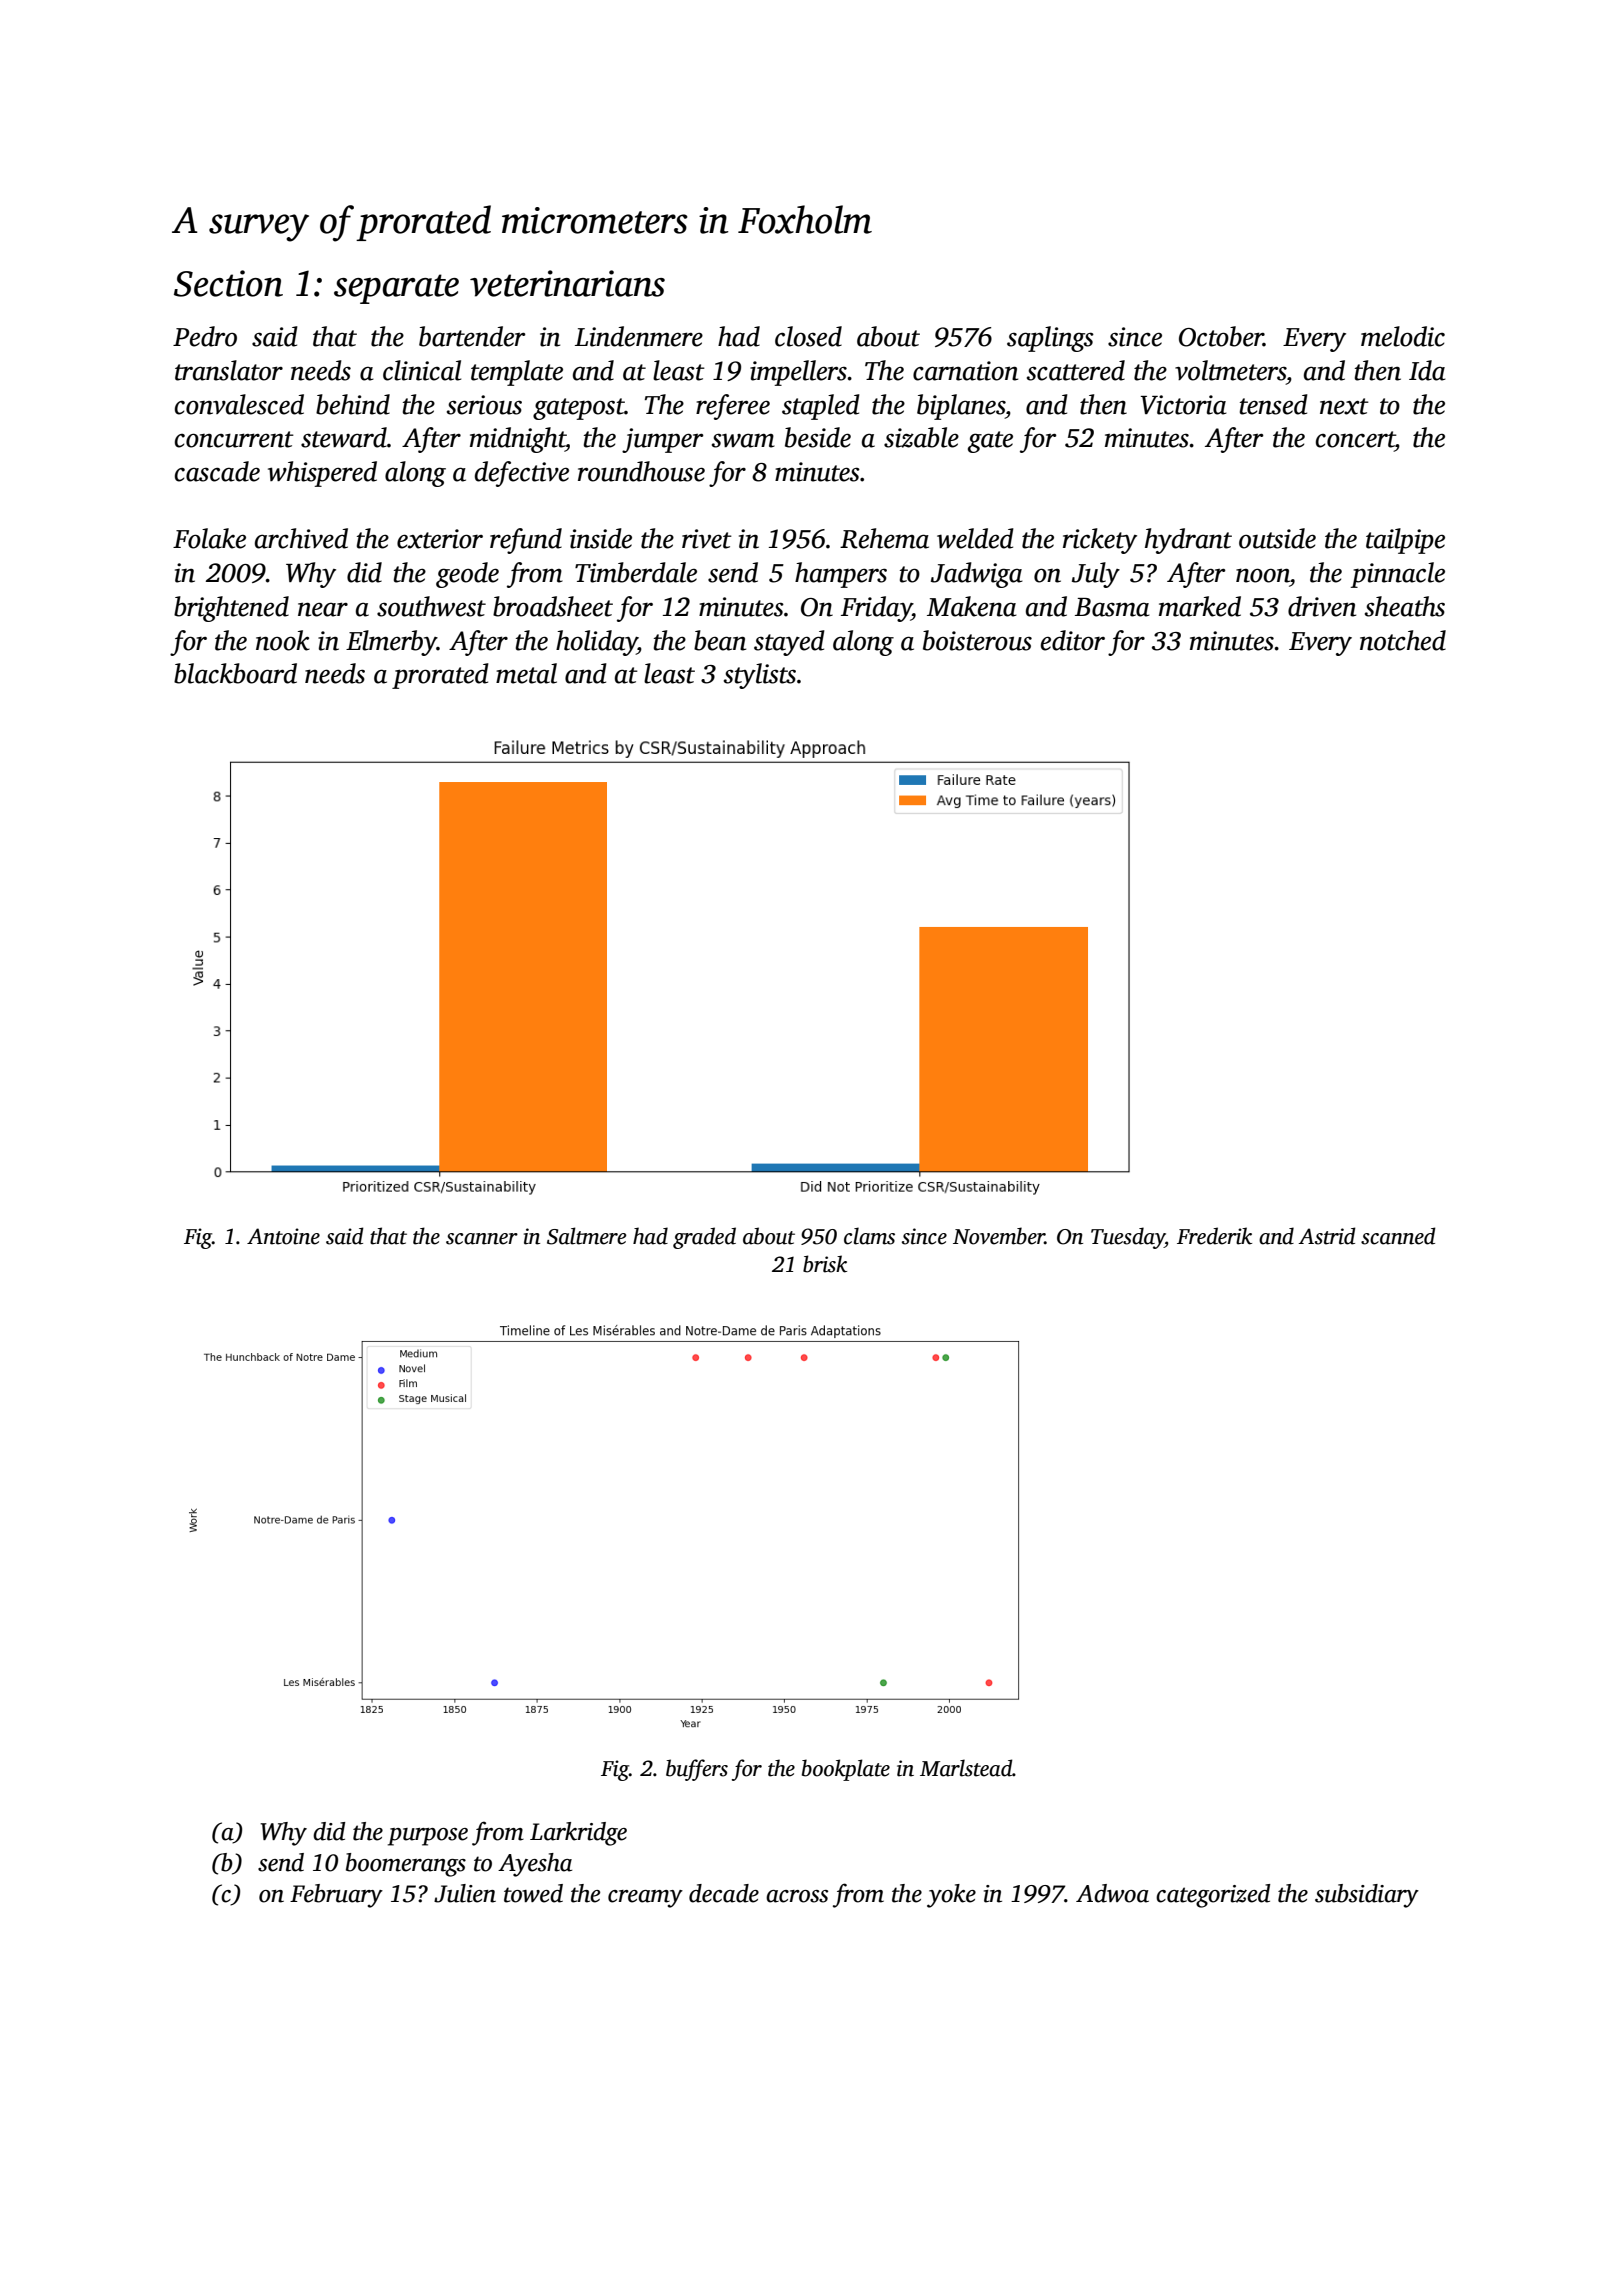 Image resolution: width=1620 pixels, height=2292 pixels. What do you see at coordinates (406, 1865) in the screenshot?
I see `boomerangs` at bounding box center [406, 1865].
